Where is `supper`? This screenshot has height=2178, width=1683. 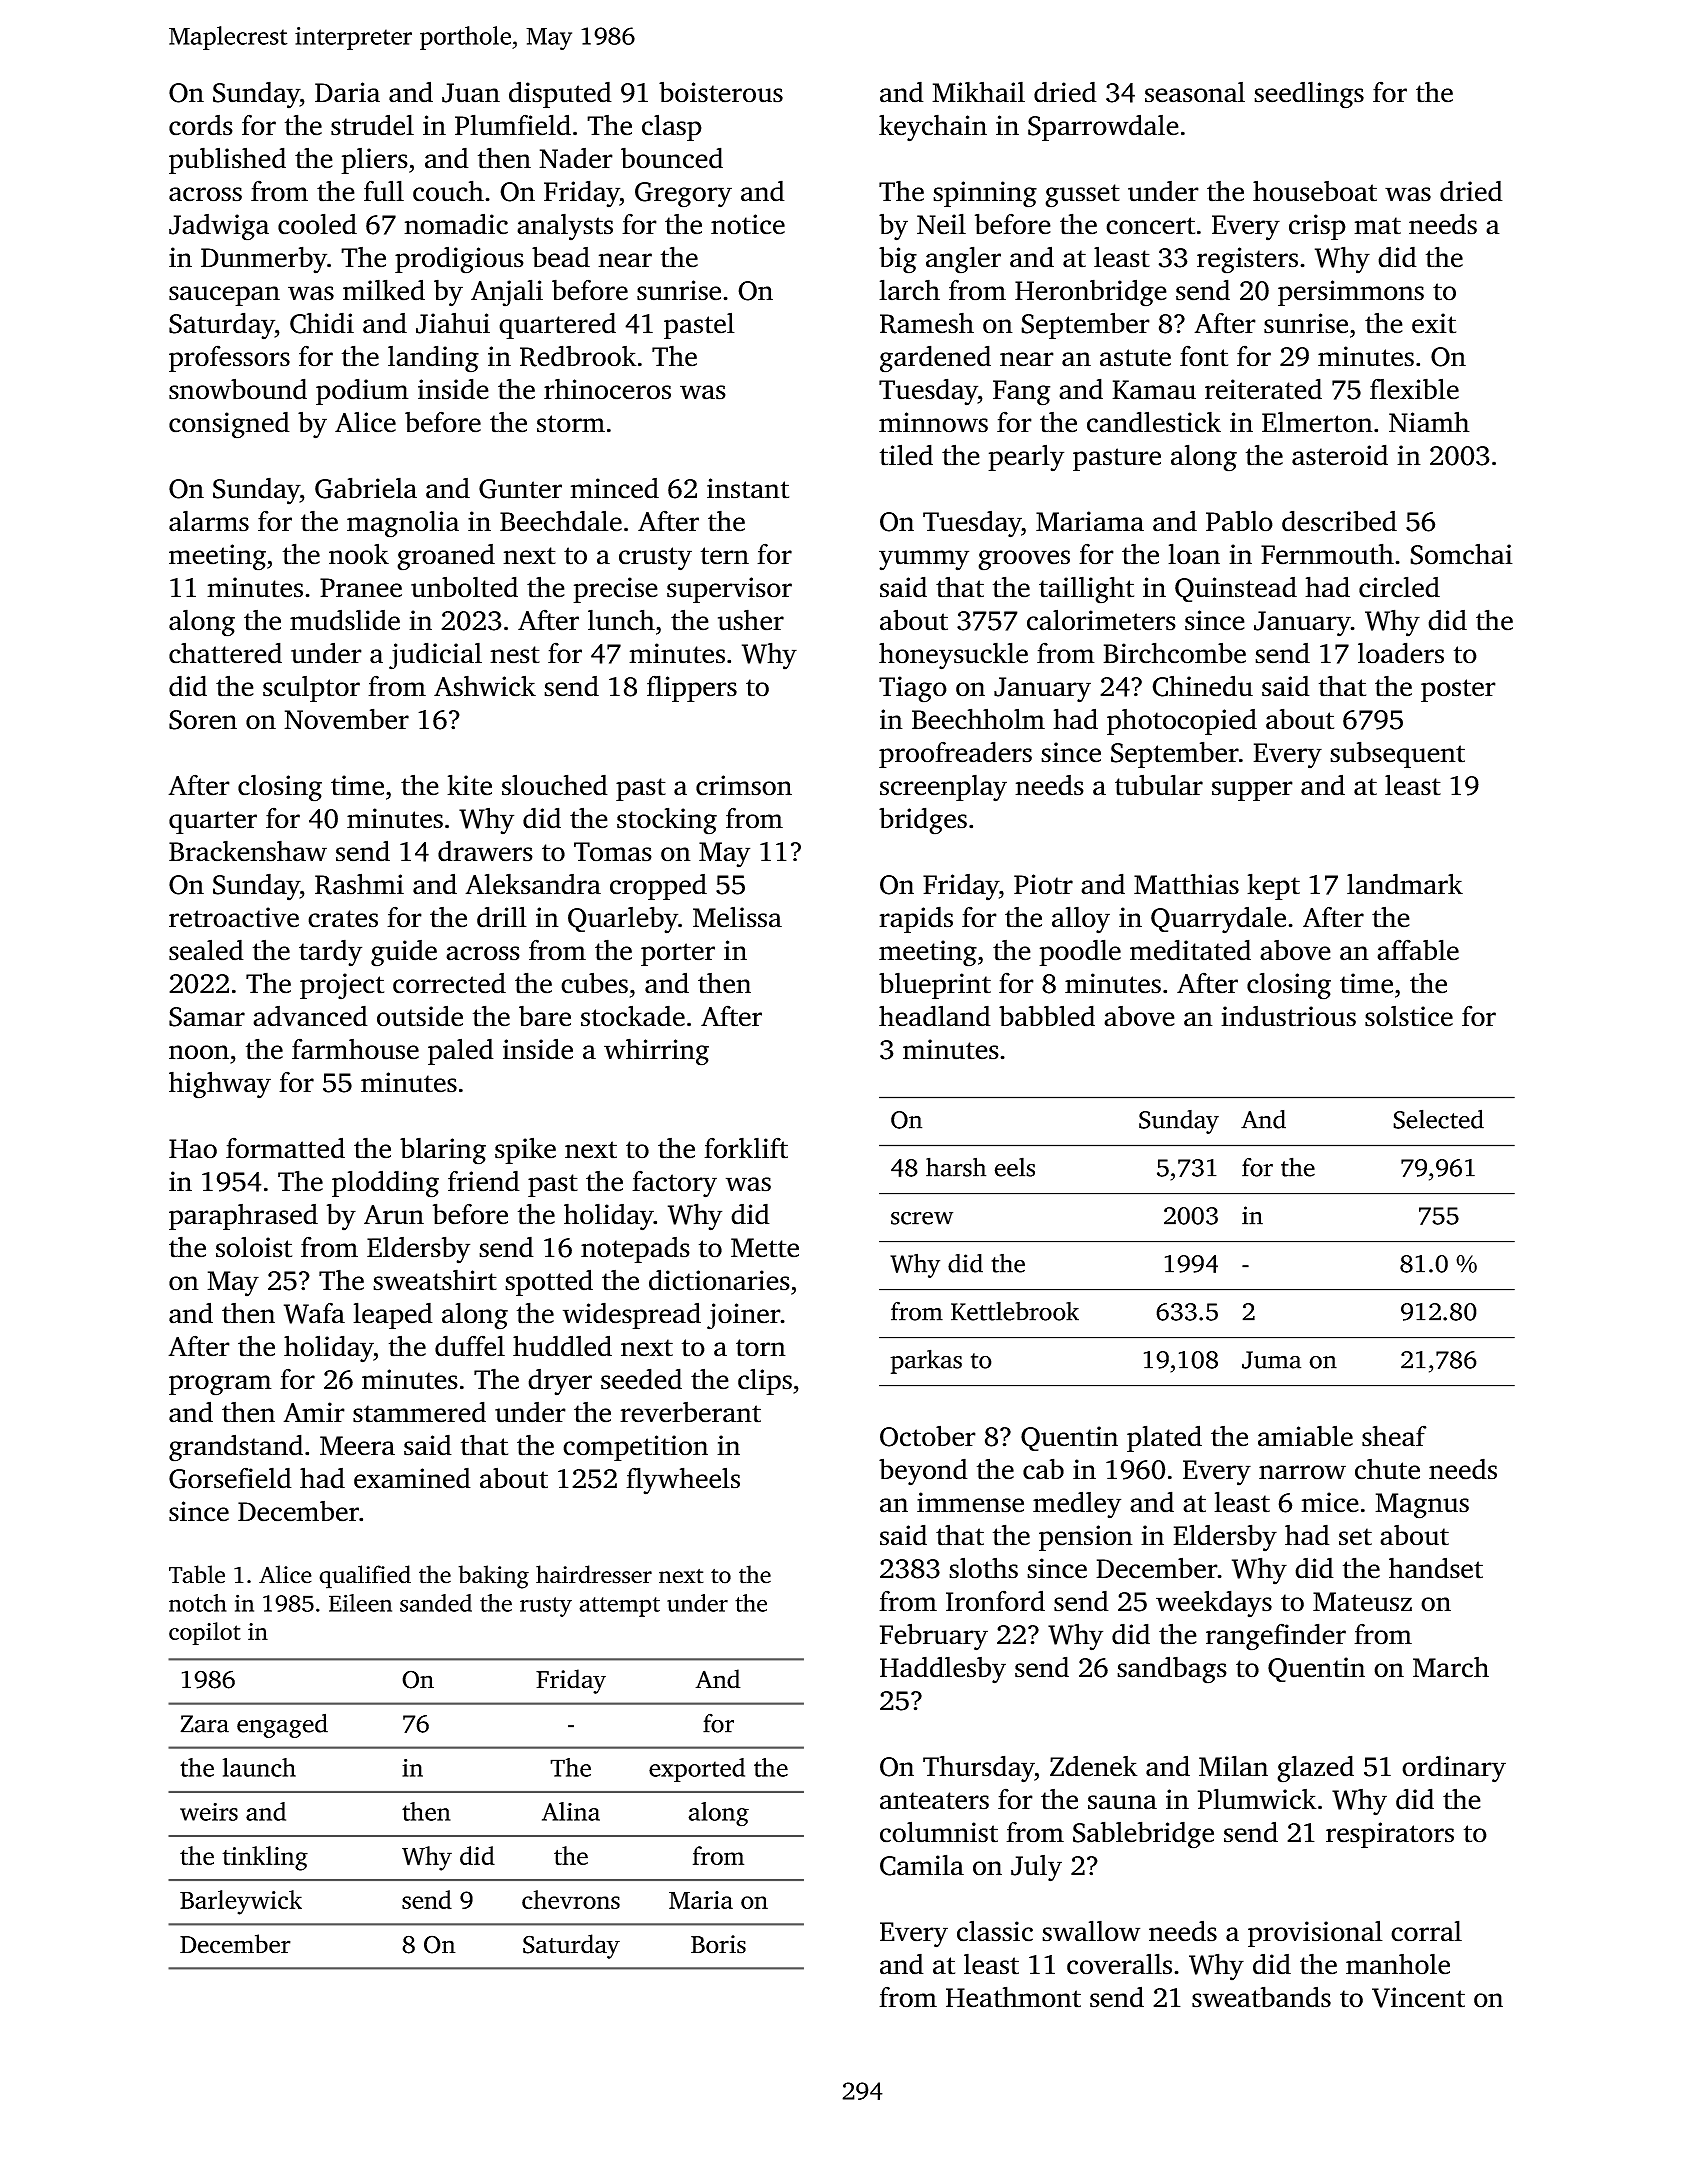 supper is located at coordinates (1252, 791).
